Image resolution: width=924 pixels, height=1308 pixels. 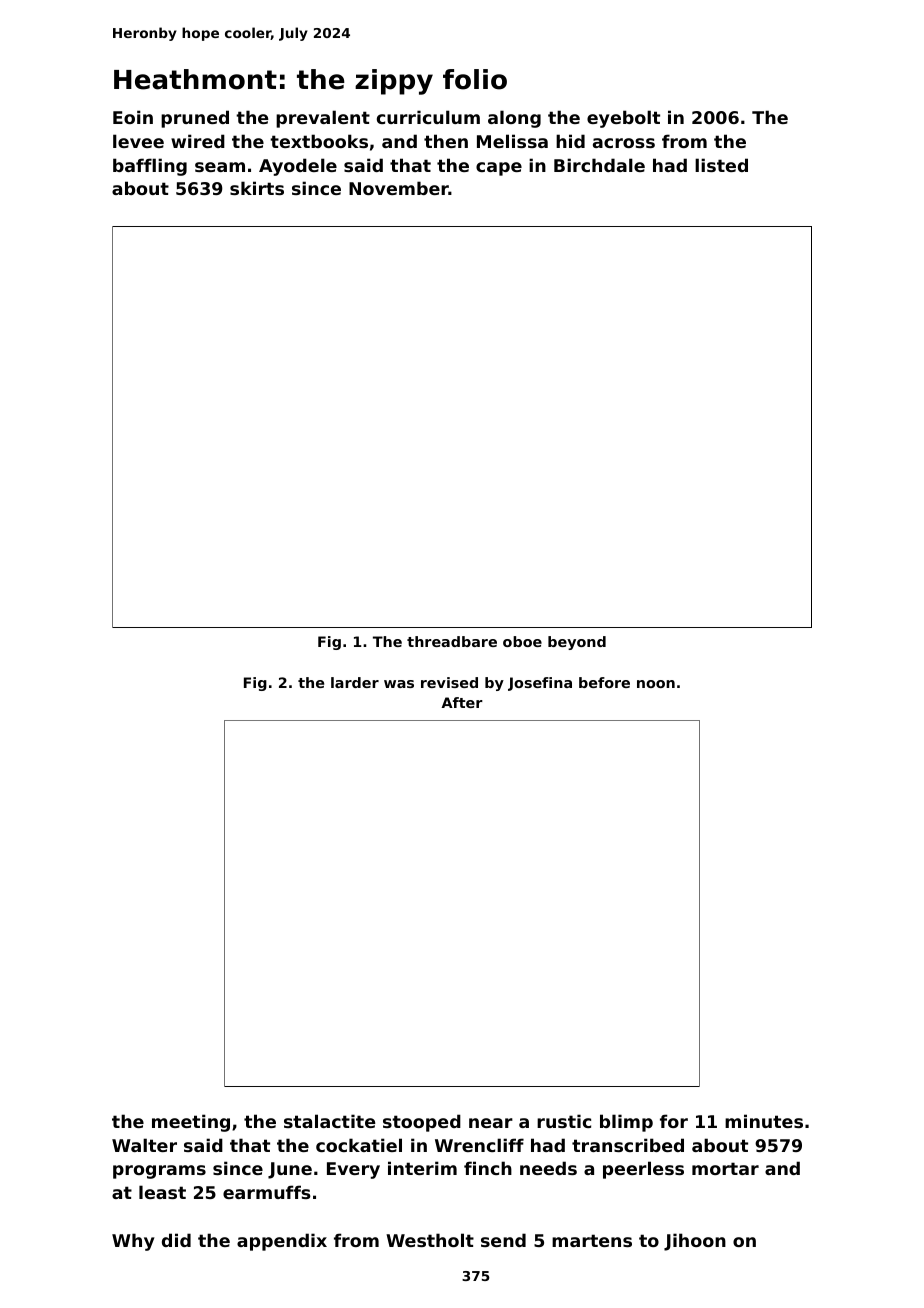 What do you see at coordinates (220, 167) in the screenshot?
I see `seam` at bounding box center [220, 167].
